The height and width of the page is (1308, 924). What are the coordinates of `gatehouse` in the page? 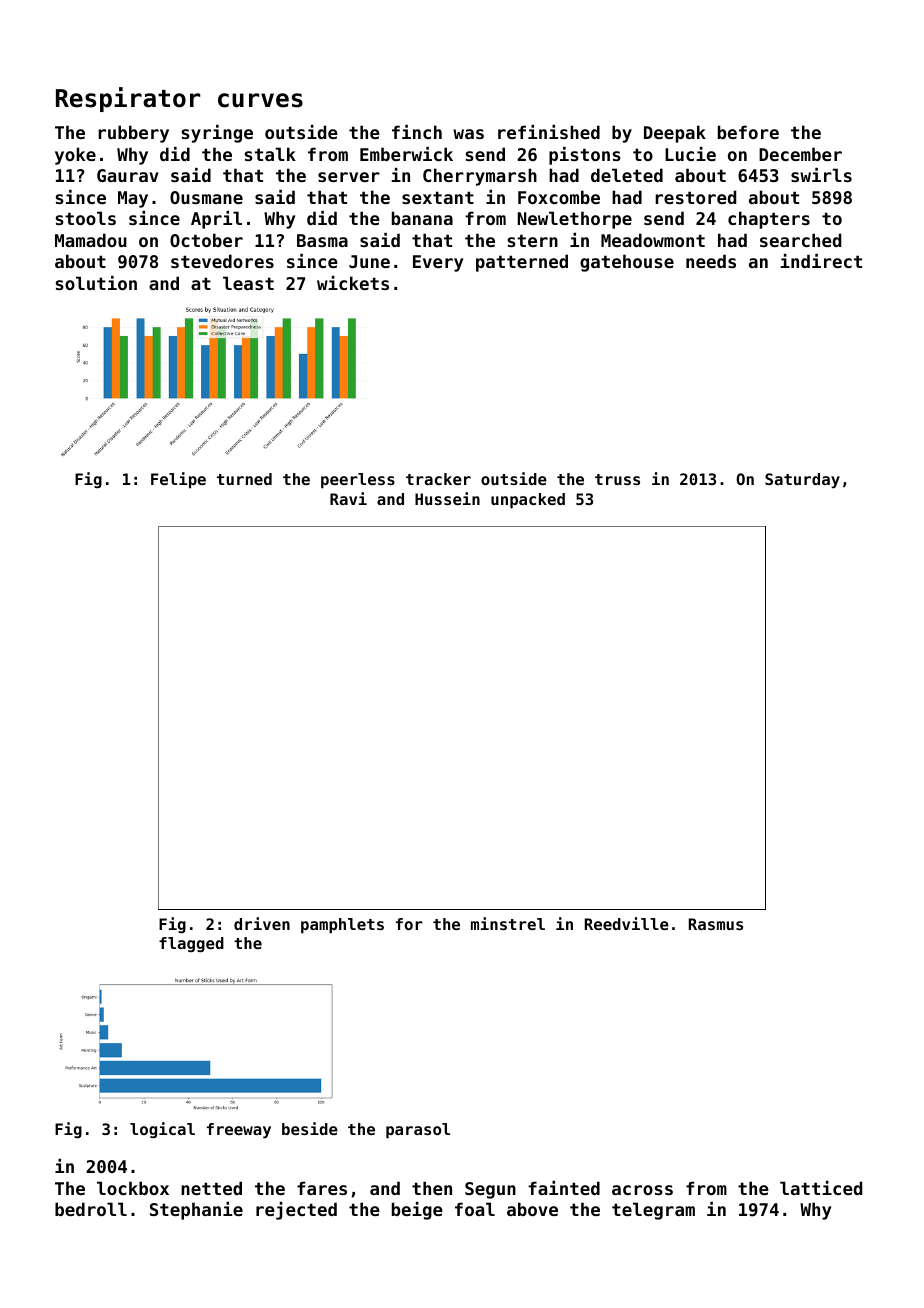 It's located at (627, 263).
